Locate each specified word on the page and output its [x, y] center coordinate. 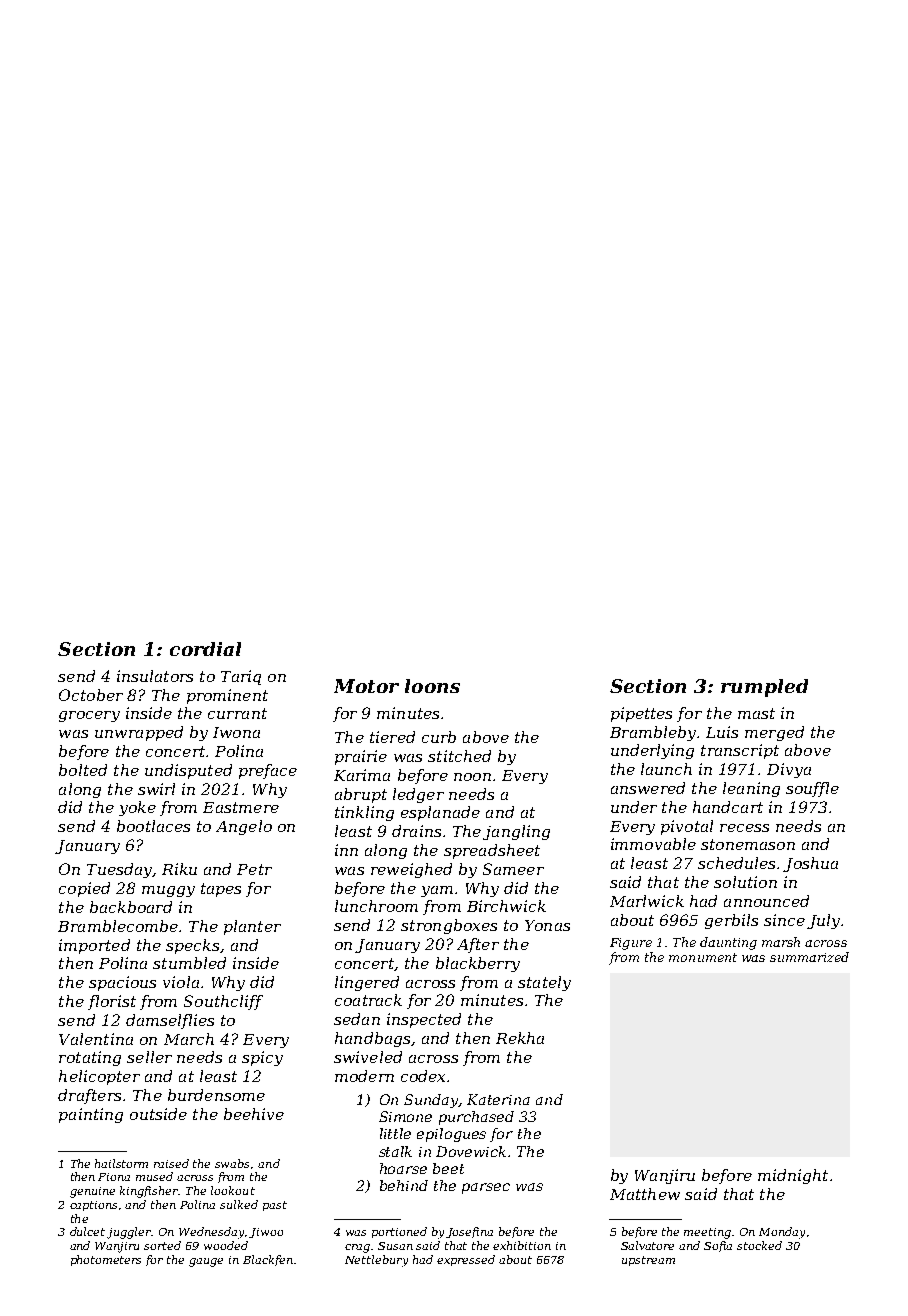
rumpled [764, 688]
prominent [227, 696]
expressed [466, 1260]
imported [94, 946]
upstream [648, 1261]
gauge [206, 1262]
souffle [812, 789]
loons [432, 686]
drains [416, 831]
